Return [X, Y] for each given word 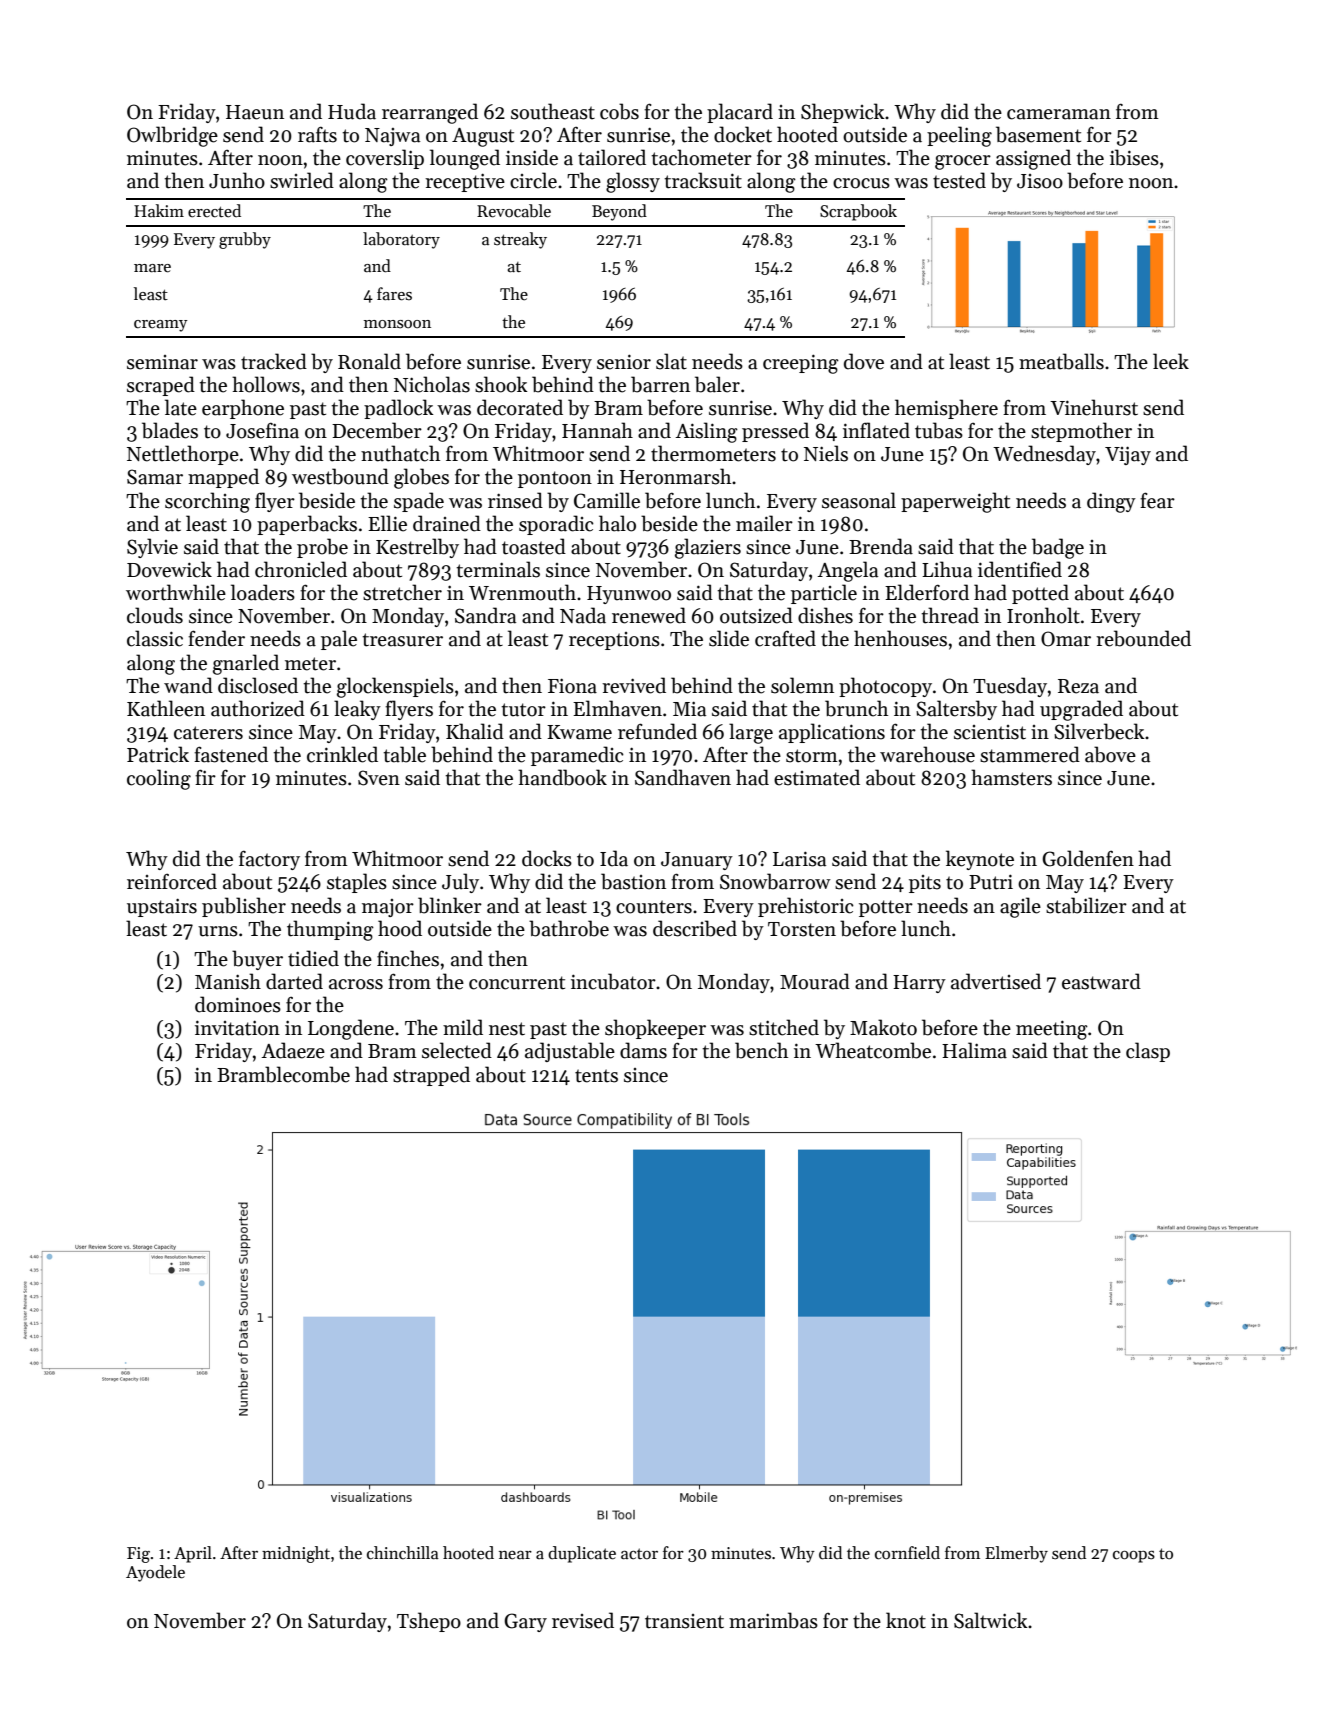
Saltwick [991, 1620]
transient [684, 1621]
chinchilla [403, 1553]
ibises [1134, 157]
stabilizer [1086, 905]
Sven [379, 778]
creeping [801, 364]
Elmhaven [617, 708]
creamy [161, 326]
